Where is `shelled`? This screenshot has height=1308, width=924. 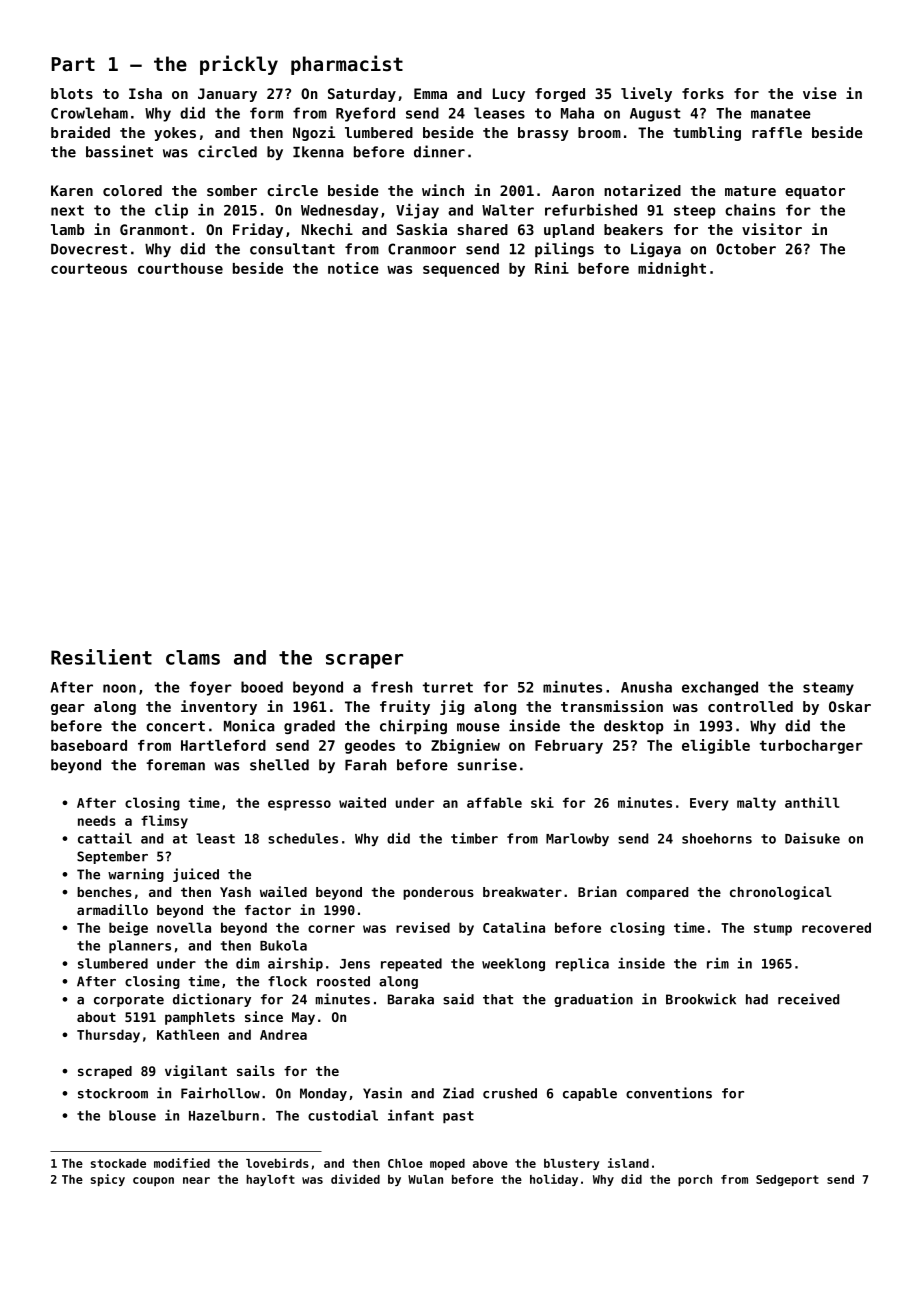 shelled is located at coordinates (279, 765).
